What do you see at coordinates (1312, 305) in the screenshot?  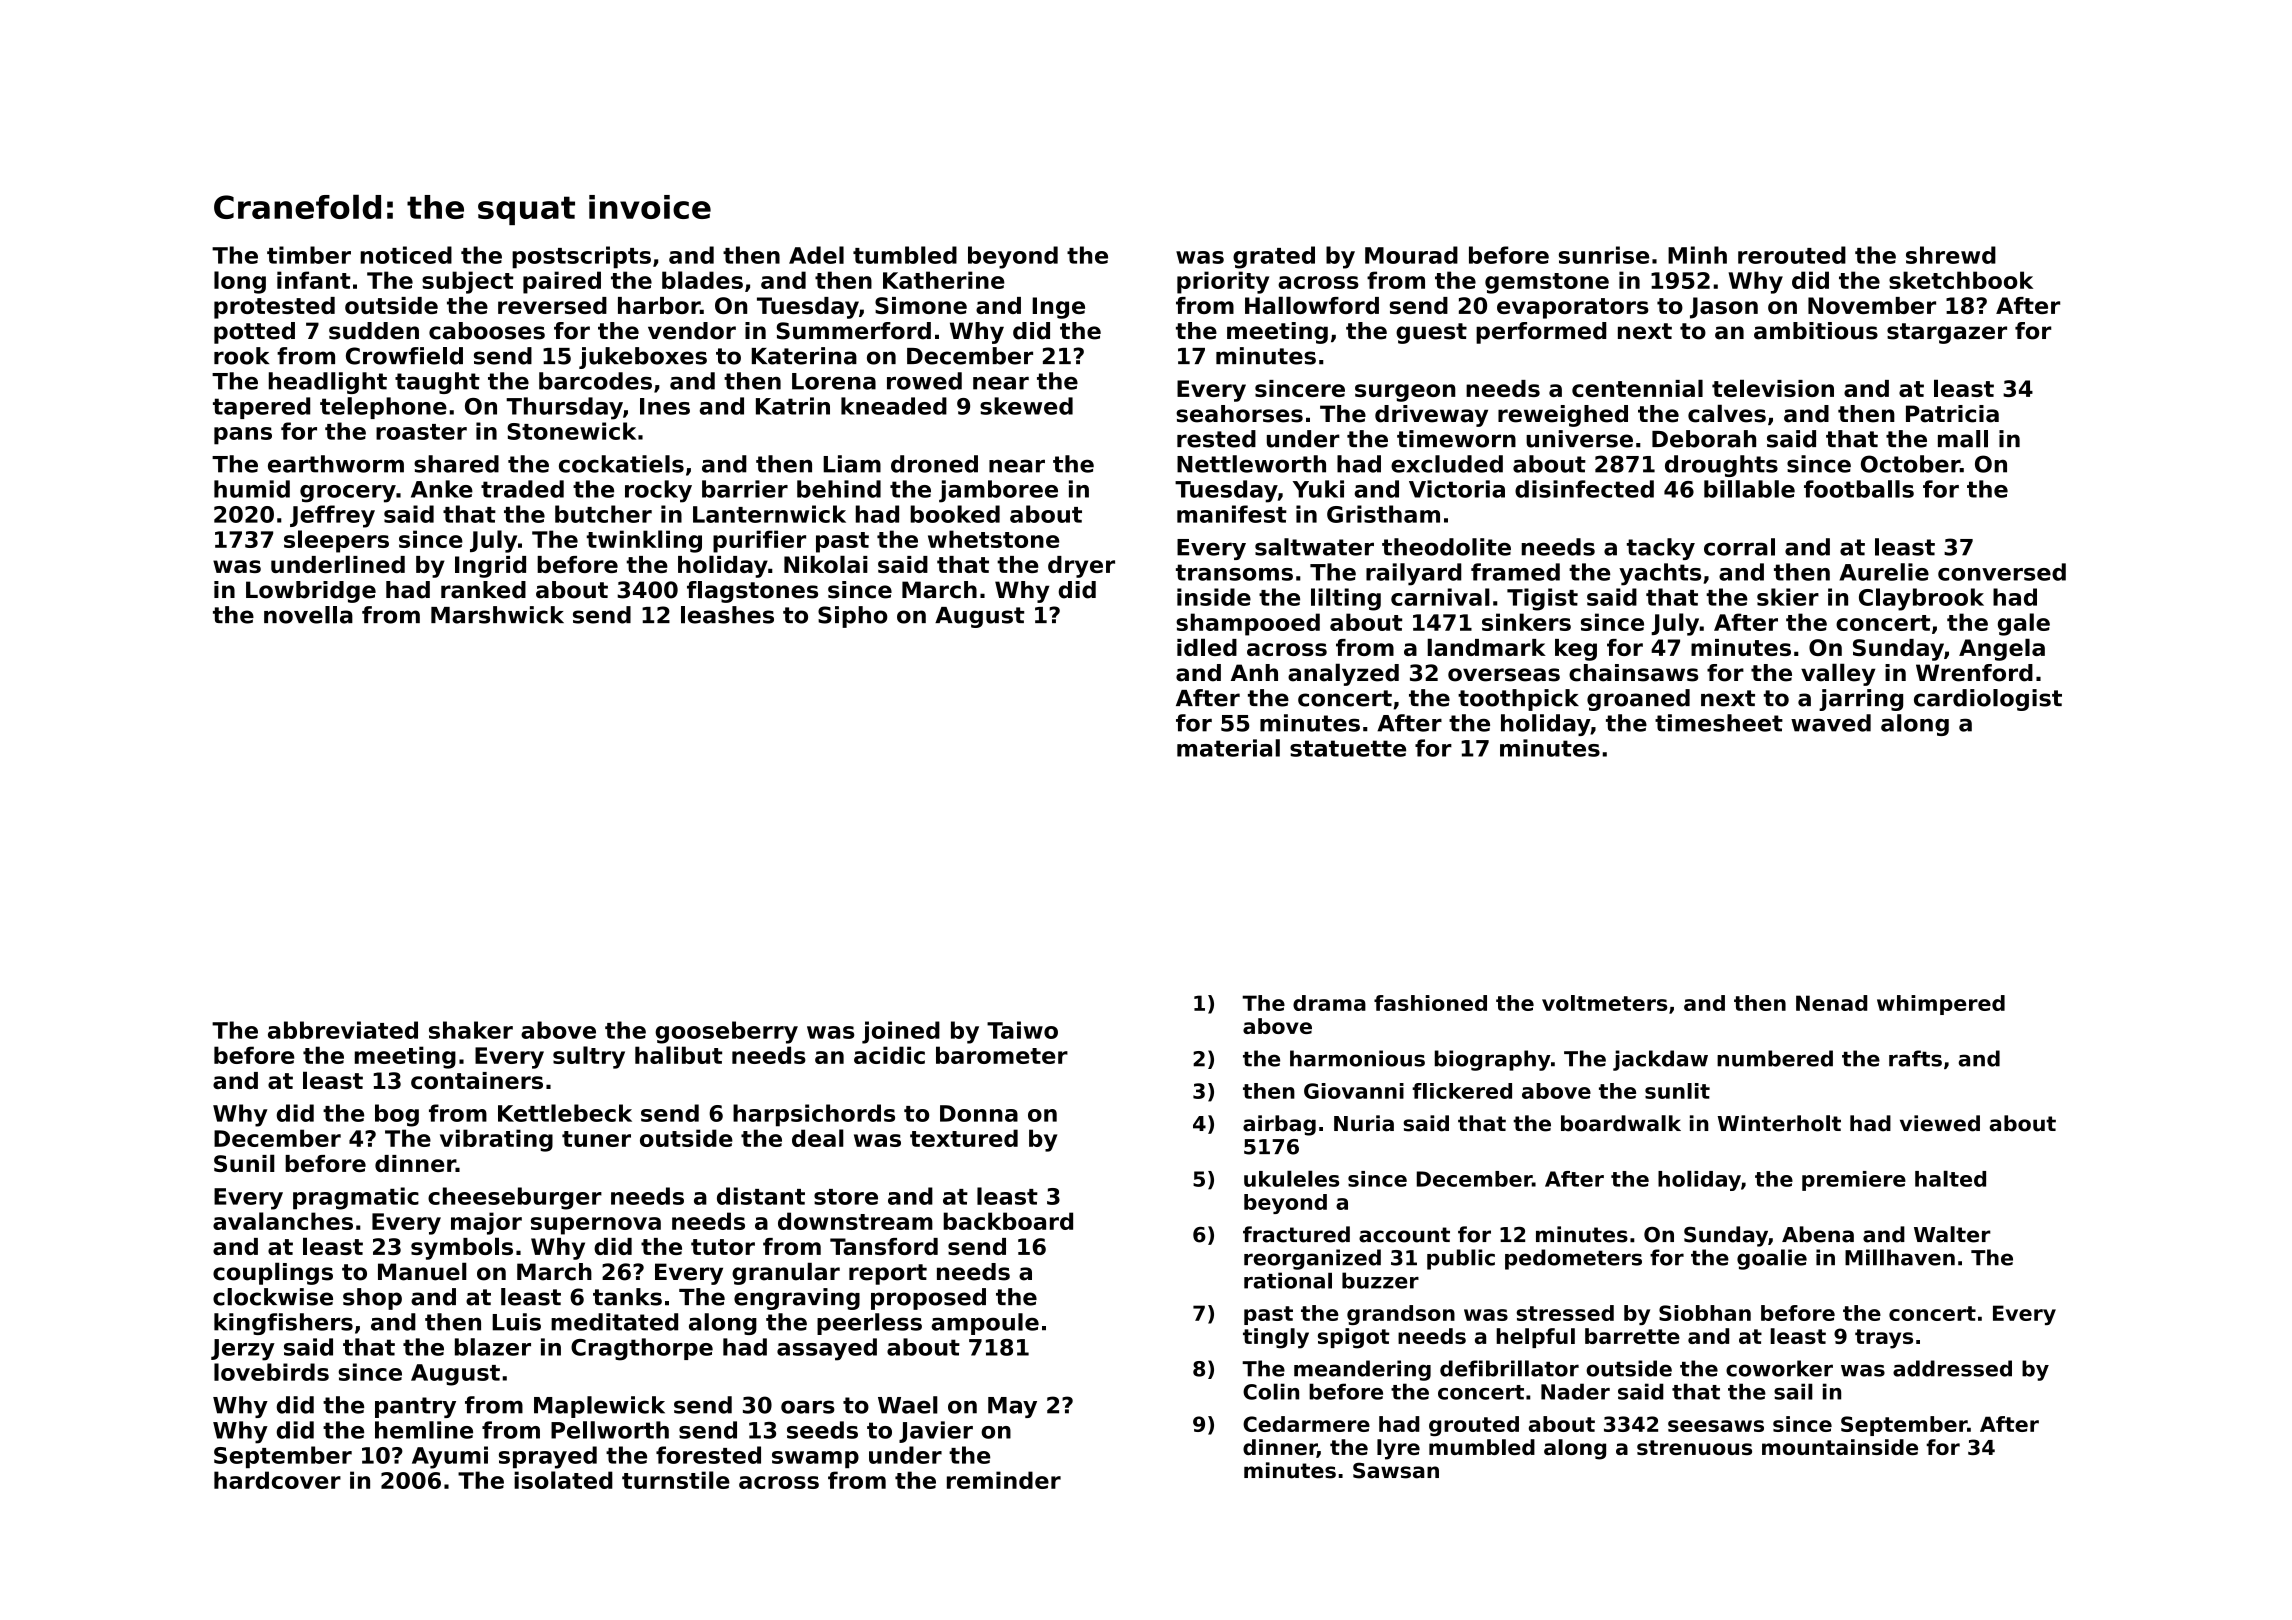 I see `Hallowford` at bounding box center [1312, 305].
